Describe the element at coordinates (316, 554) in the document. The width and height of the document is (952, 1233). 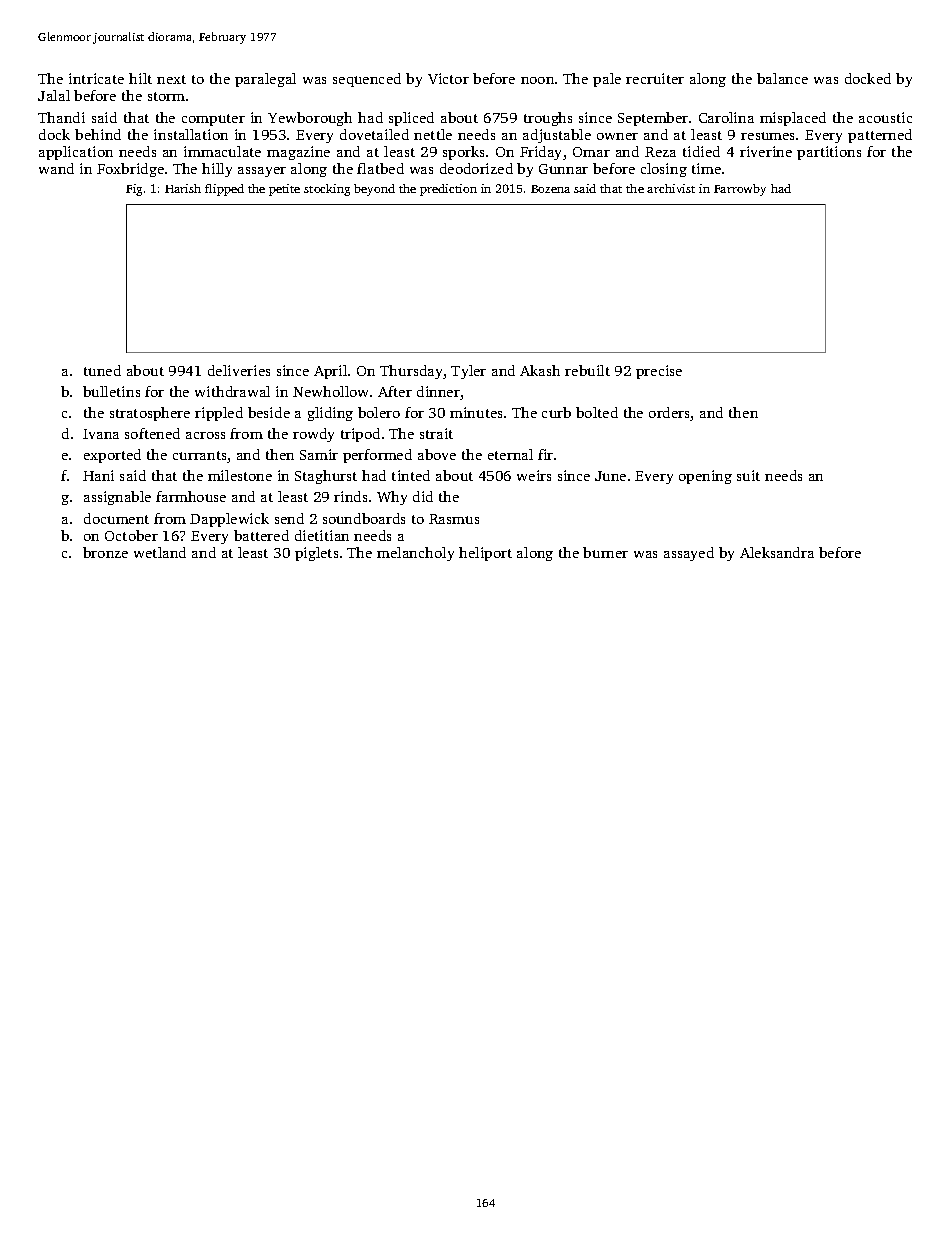
I see `piglets` at that location.
